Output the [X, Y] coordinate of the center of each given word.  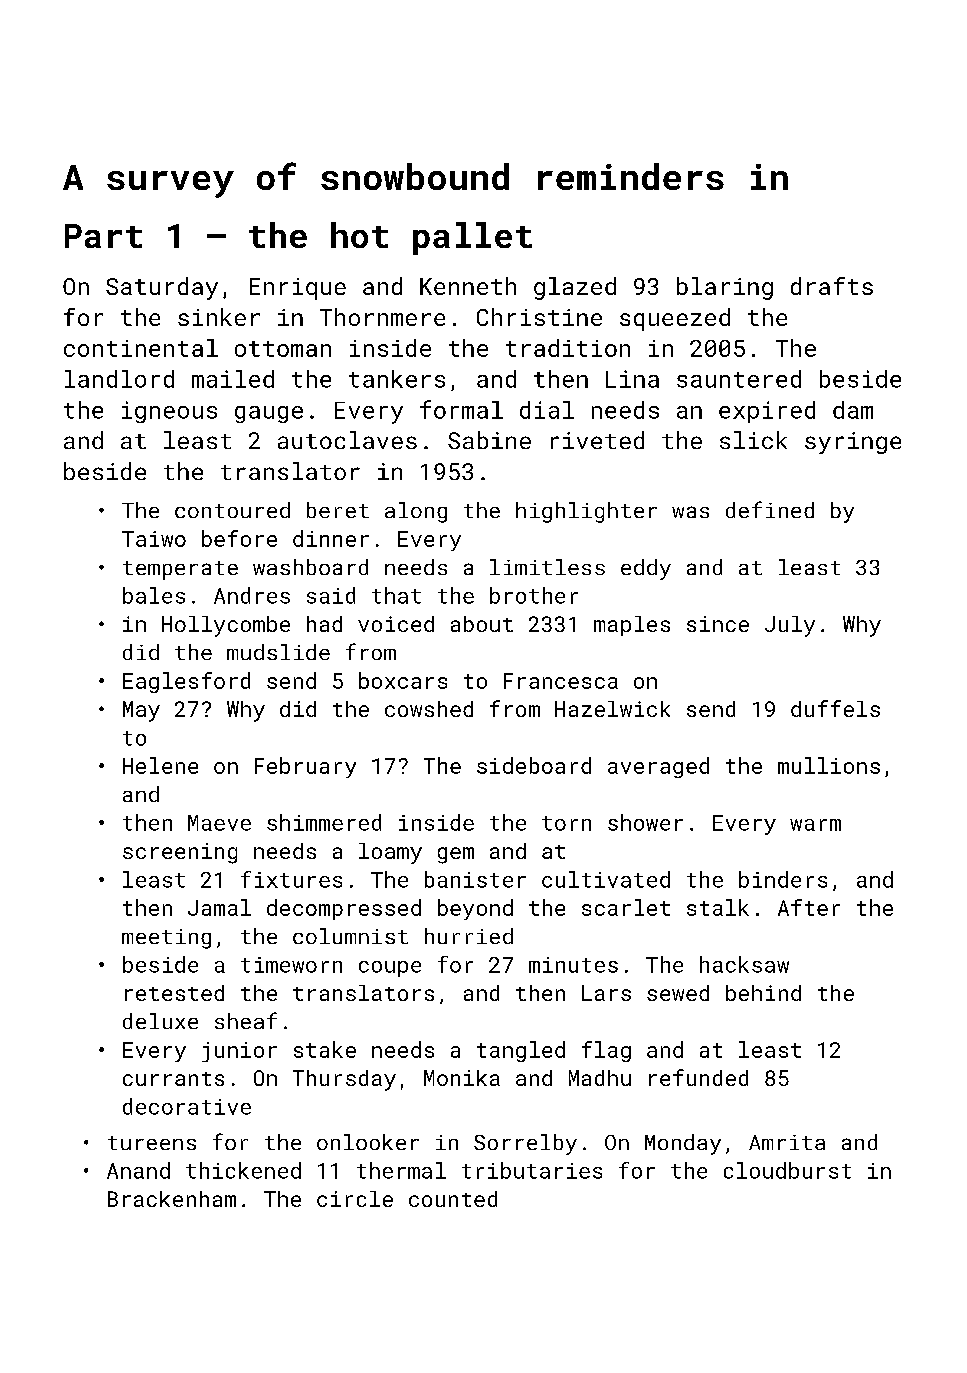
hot [359, 235]
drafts [832, 286]
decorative [187, 1106]
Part [103, 236]
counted [453, 1199]
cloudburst [787, 1170]
